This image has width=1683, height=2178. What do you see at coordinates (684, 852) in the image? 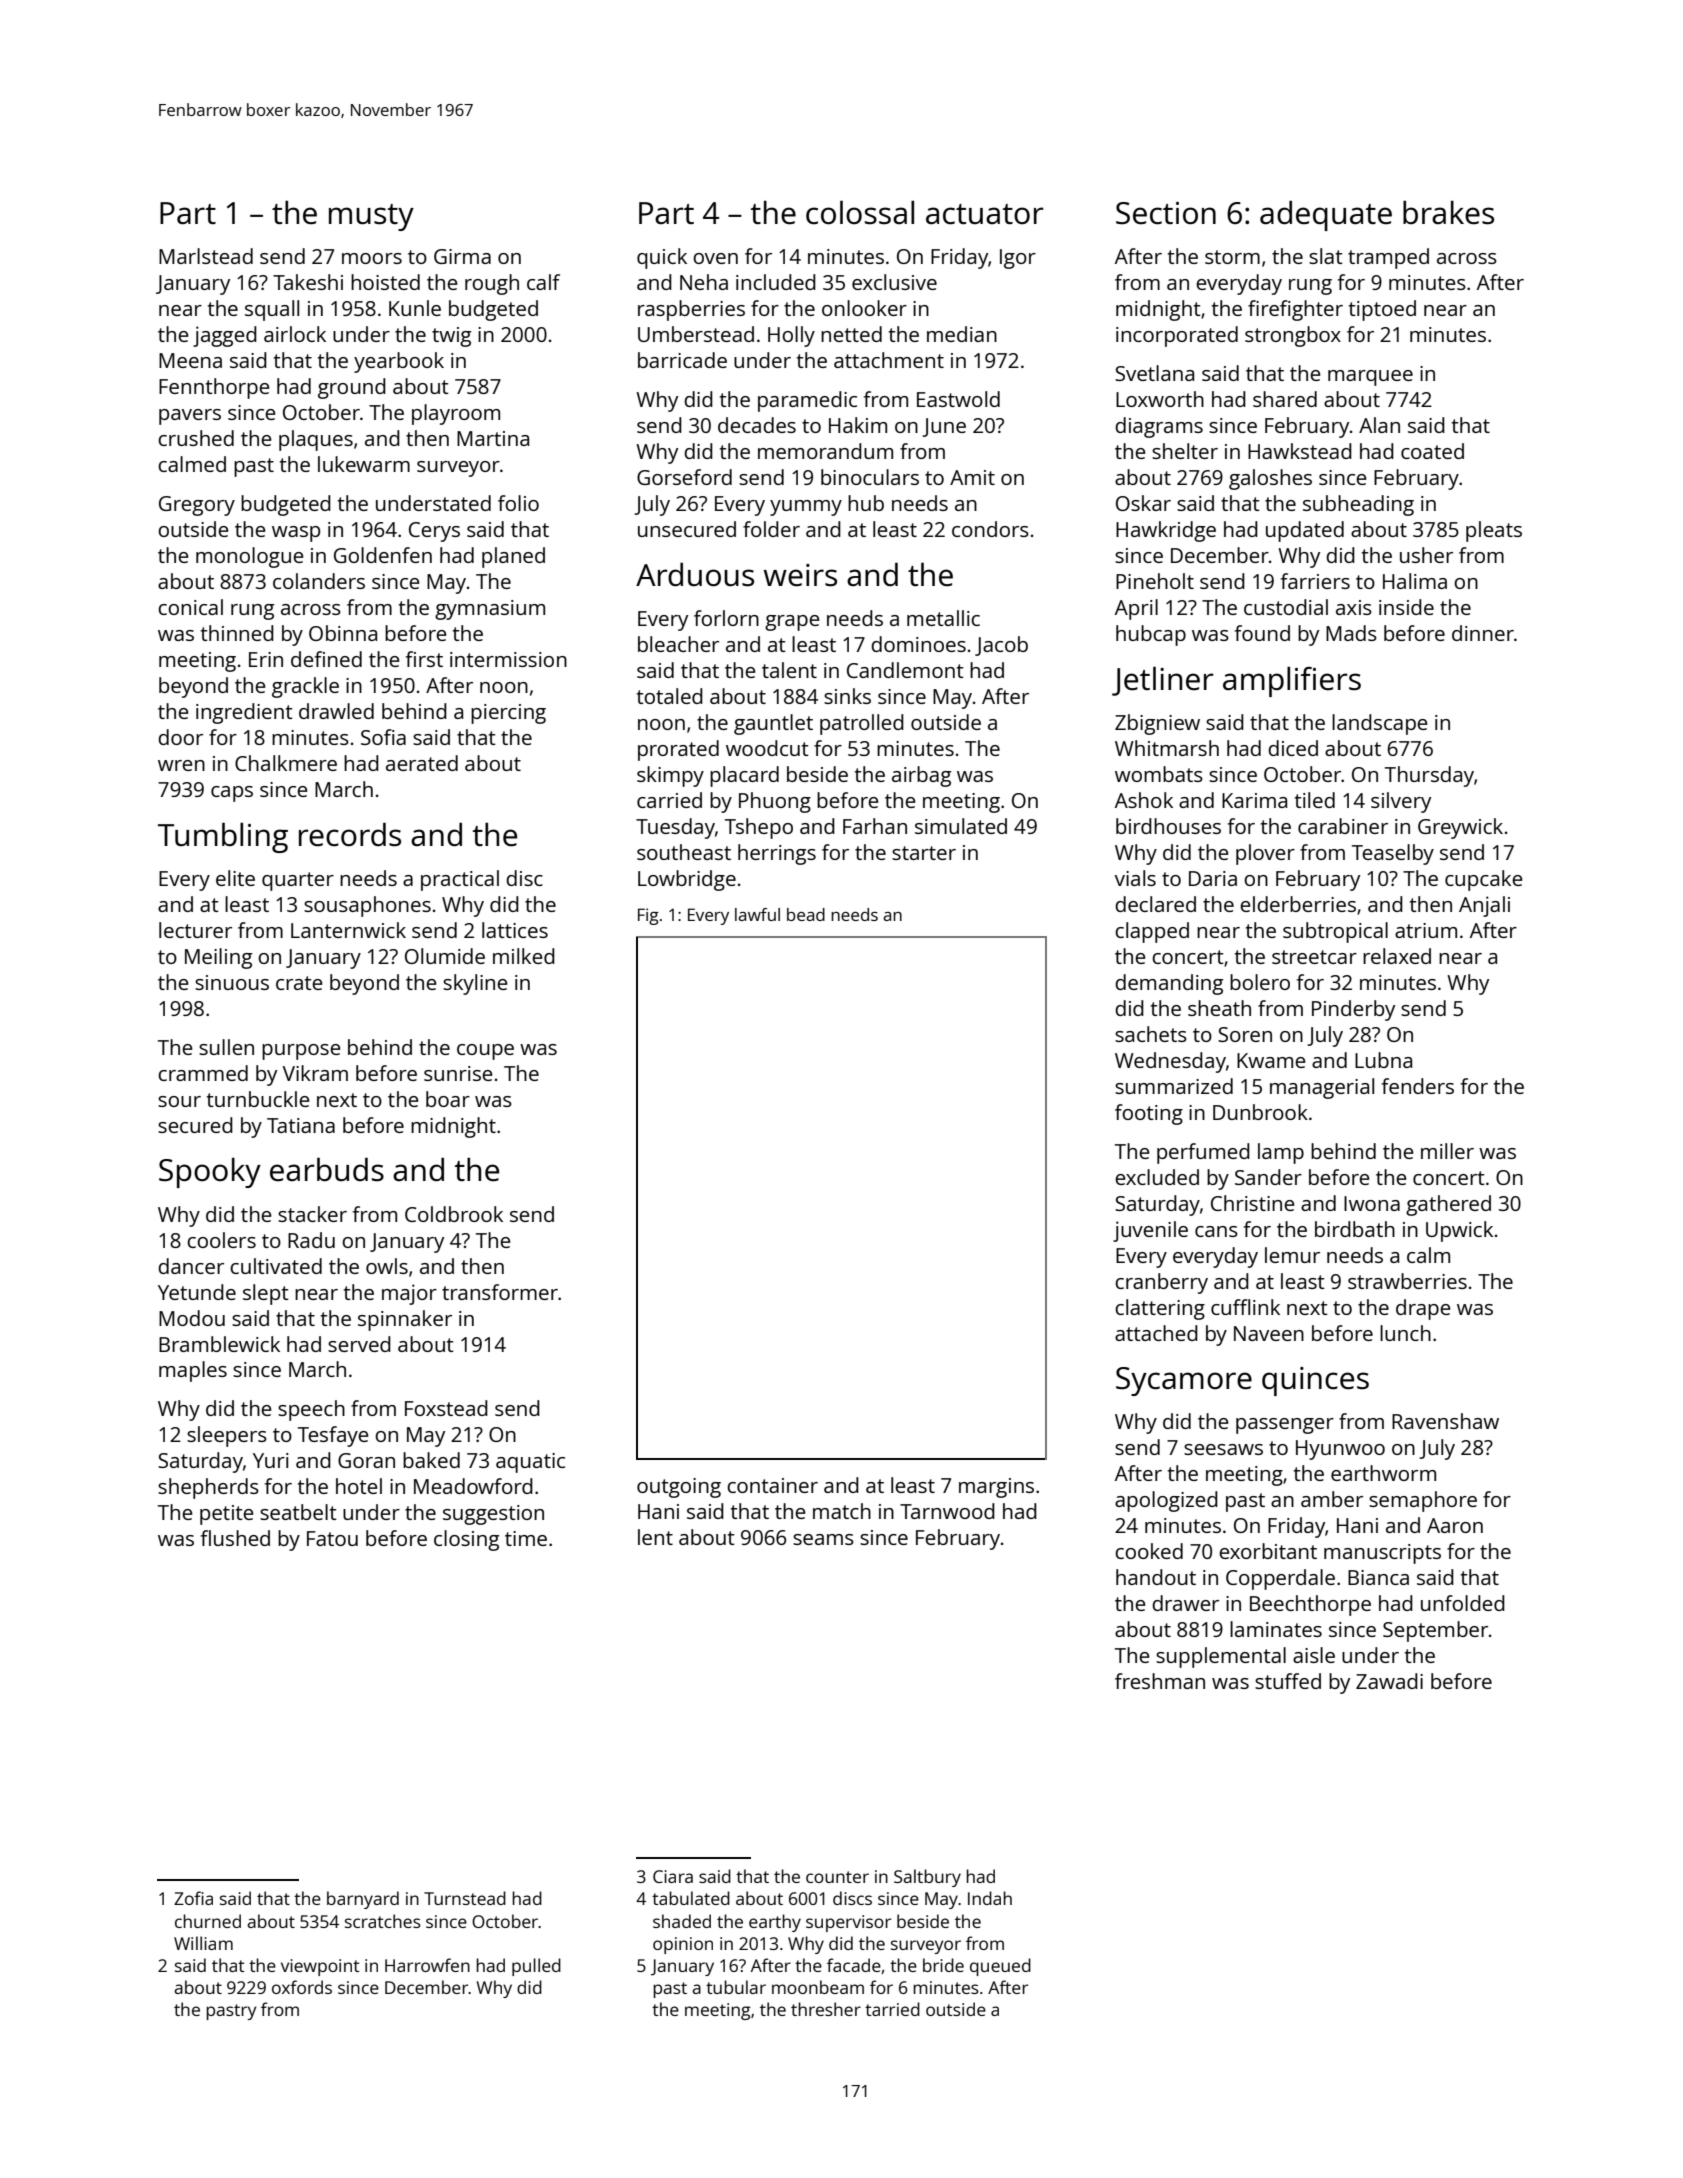
I see `southeast` at bounding box center [684, 852].
